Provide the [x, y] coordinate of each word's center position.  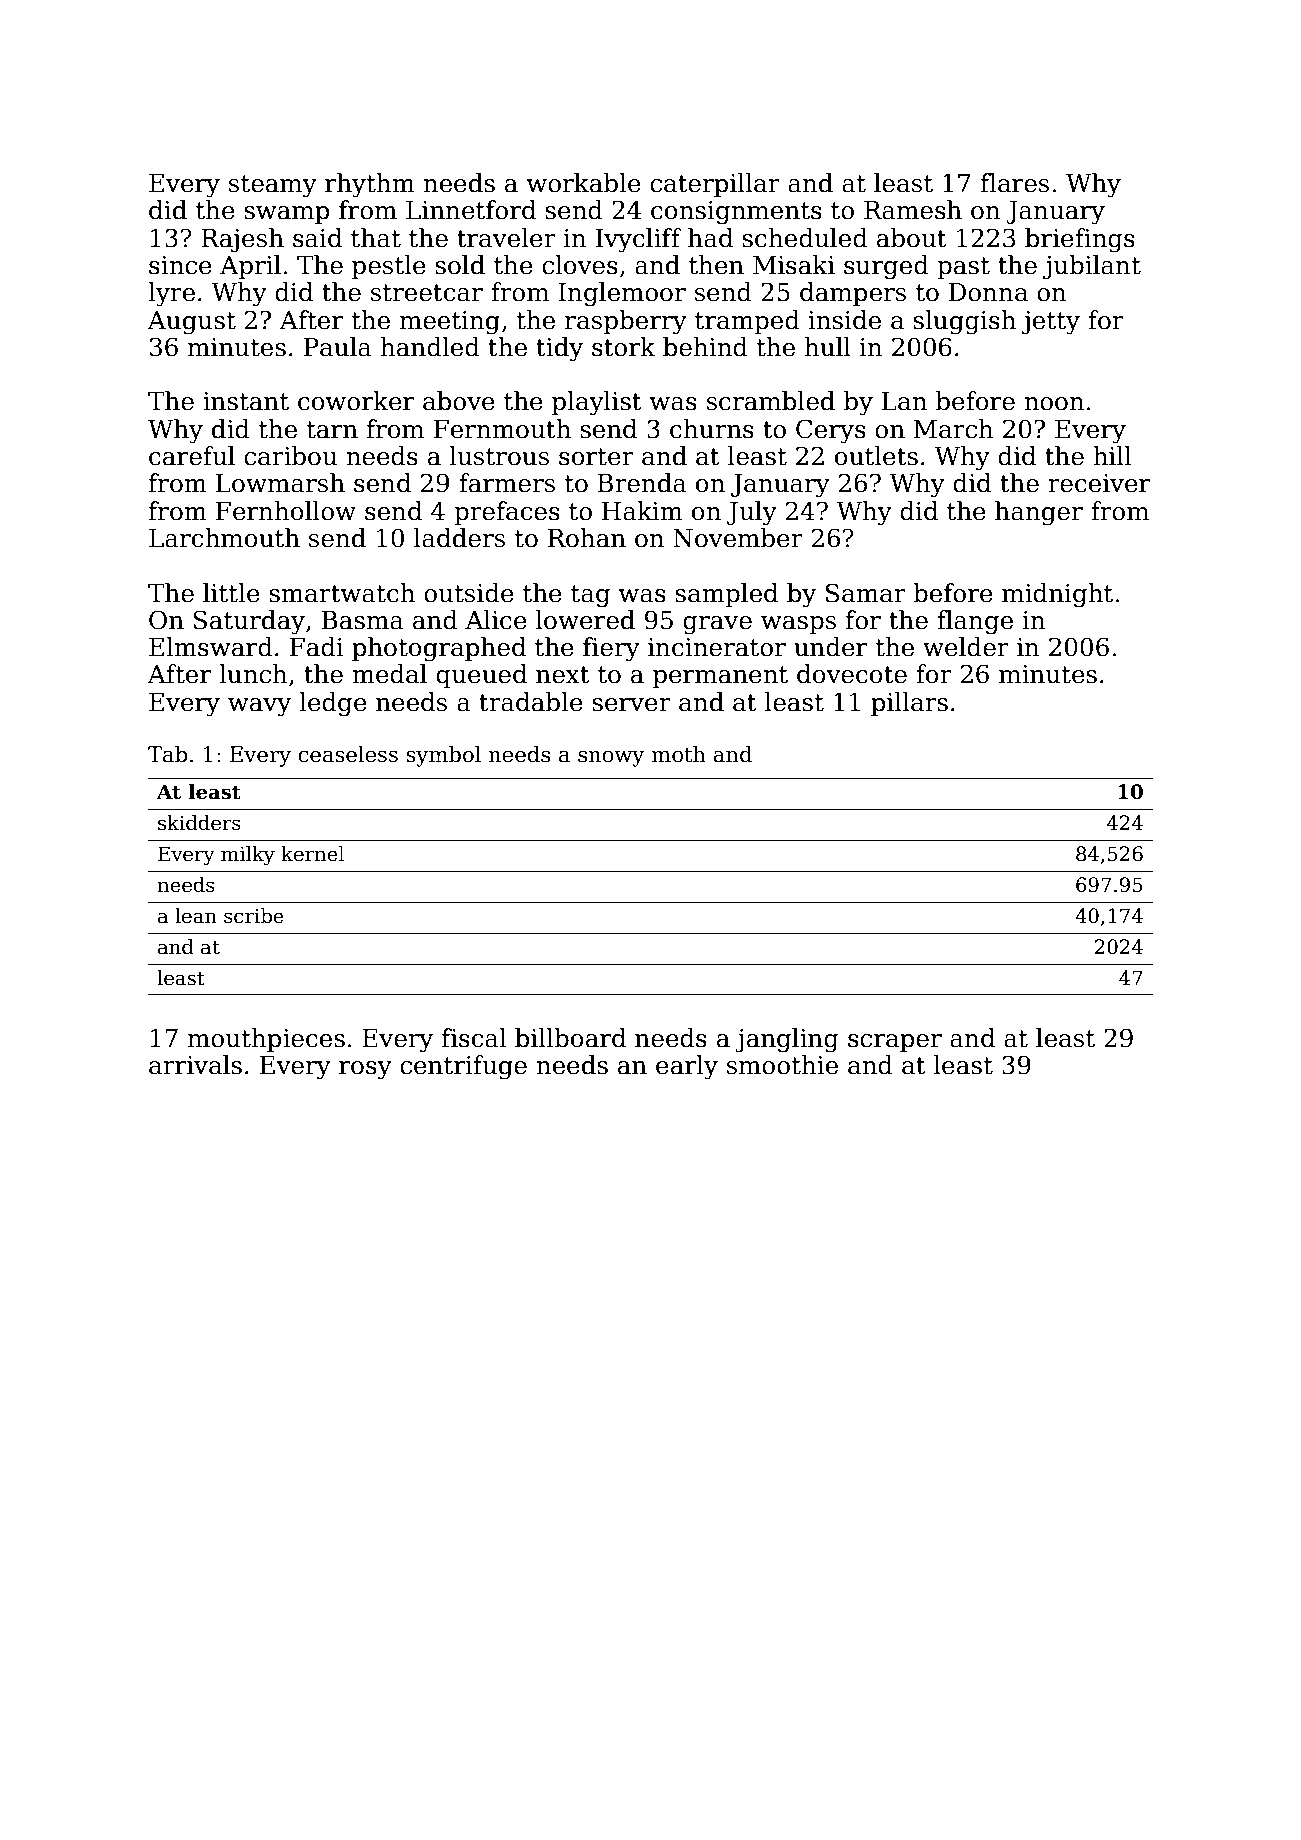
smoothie [782, 1065]
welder [966, 647]
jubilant [1092, 267]
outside [469, 593]
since [180, 265]
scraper [895, 1043]
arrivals [195, 1065]
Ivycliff [639, 240]
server [631, 705]
